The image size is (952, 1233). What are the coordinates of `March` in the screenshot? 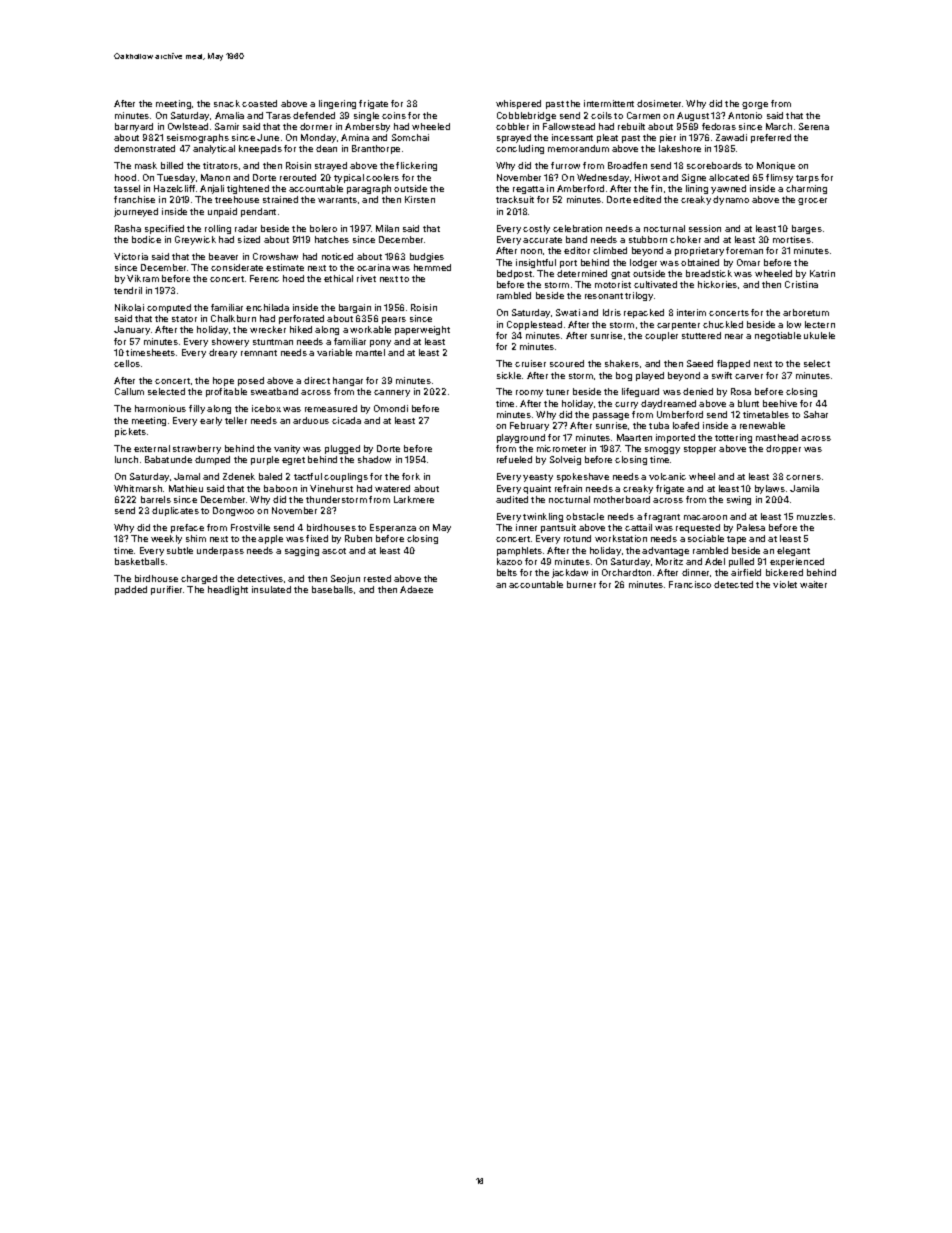 It's located at (779, 126).
